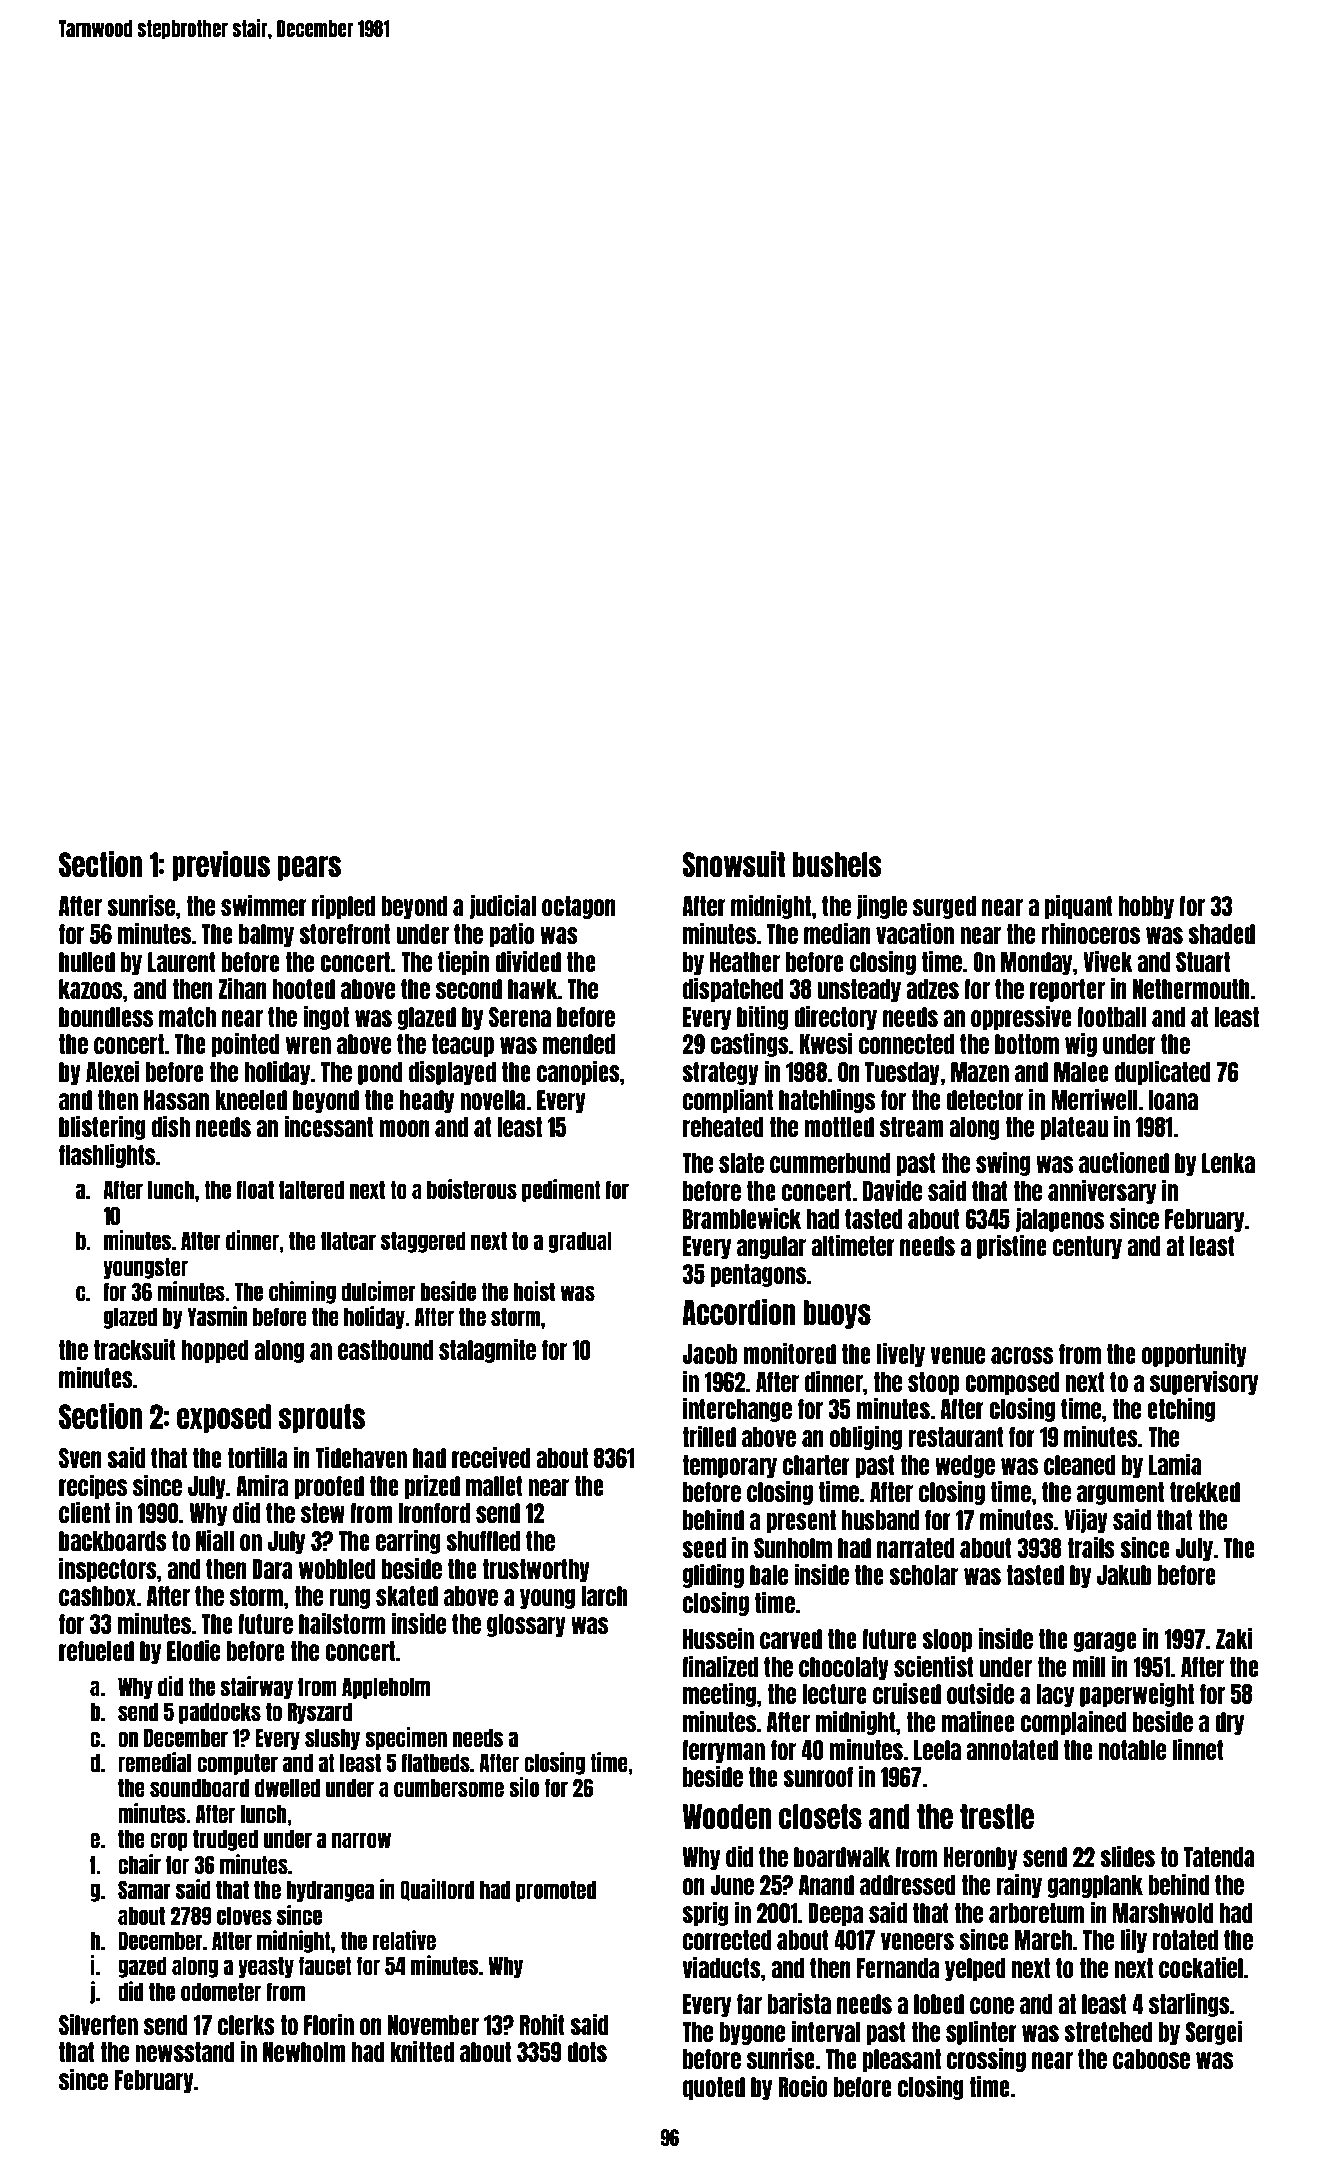 The image size is (1321, 2176). Describe the element at coordinates (803, 2086) in the screenshot. I see `Rocio` at that location.
